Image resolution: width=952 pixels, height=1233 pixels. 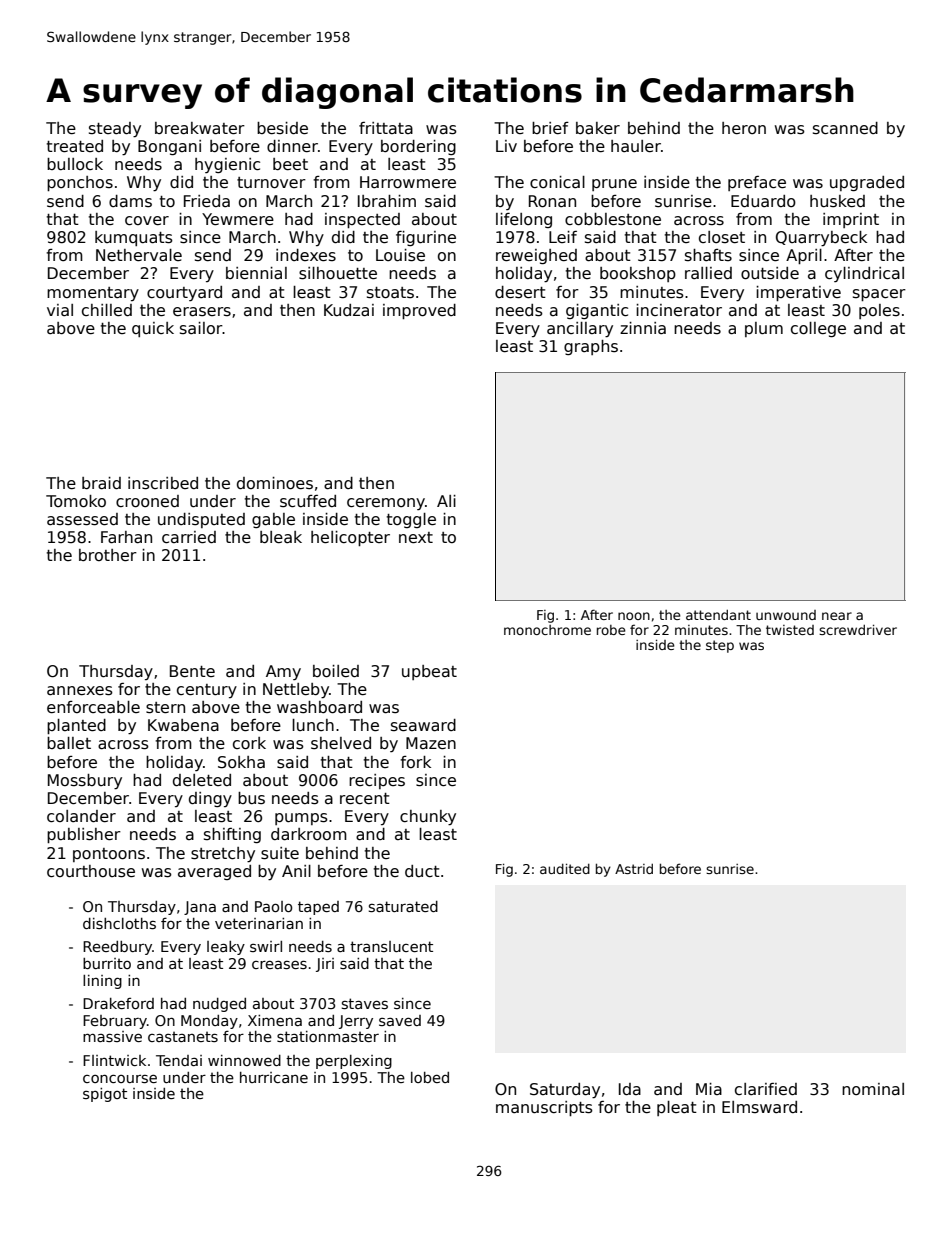 What do you see at coordinates (309, 834) in the screenshot?
I see `darkroom` at bounding box center [309, 834].
